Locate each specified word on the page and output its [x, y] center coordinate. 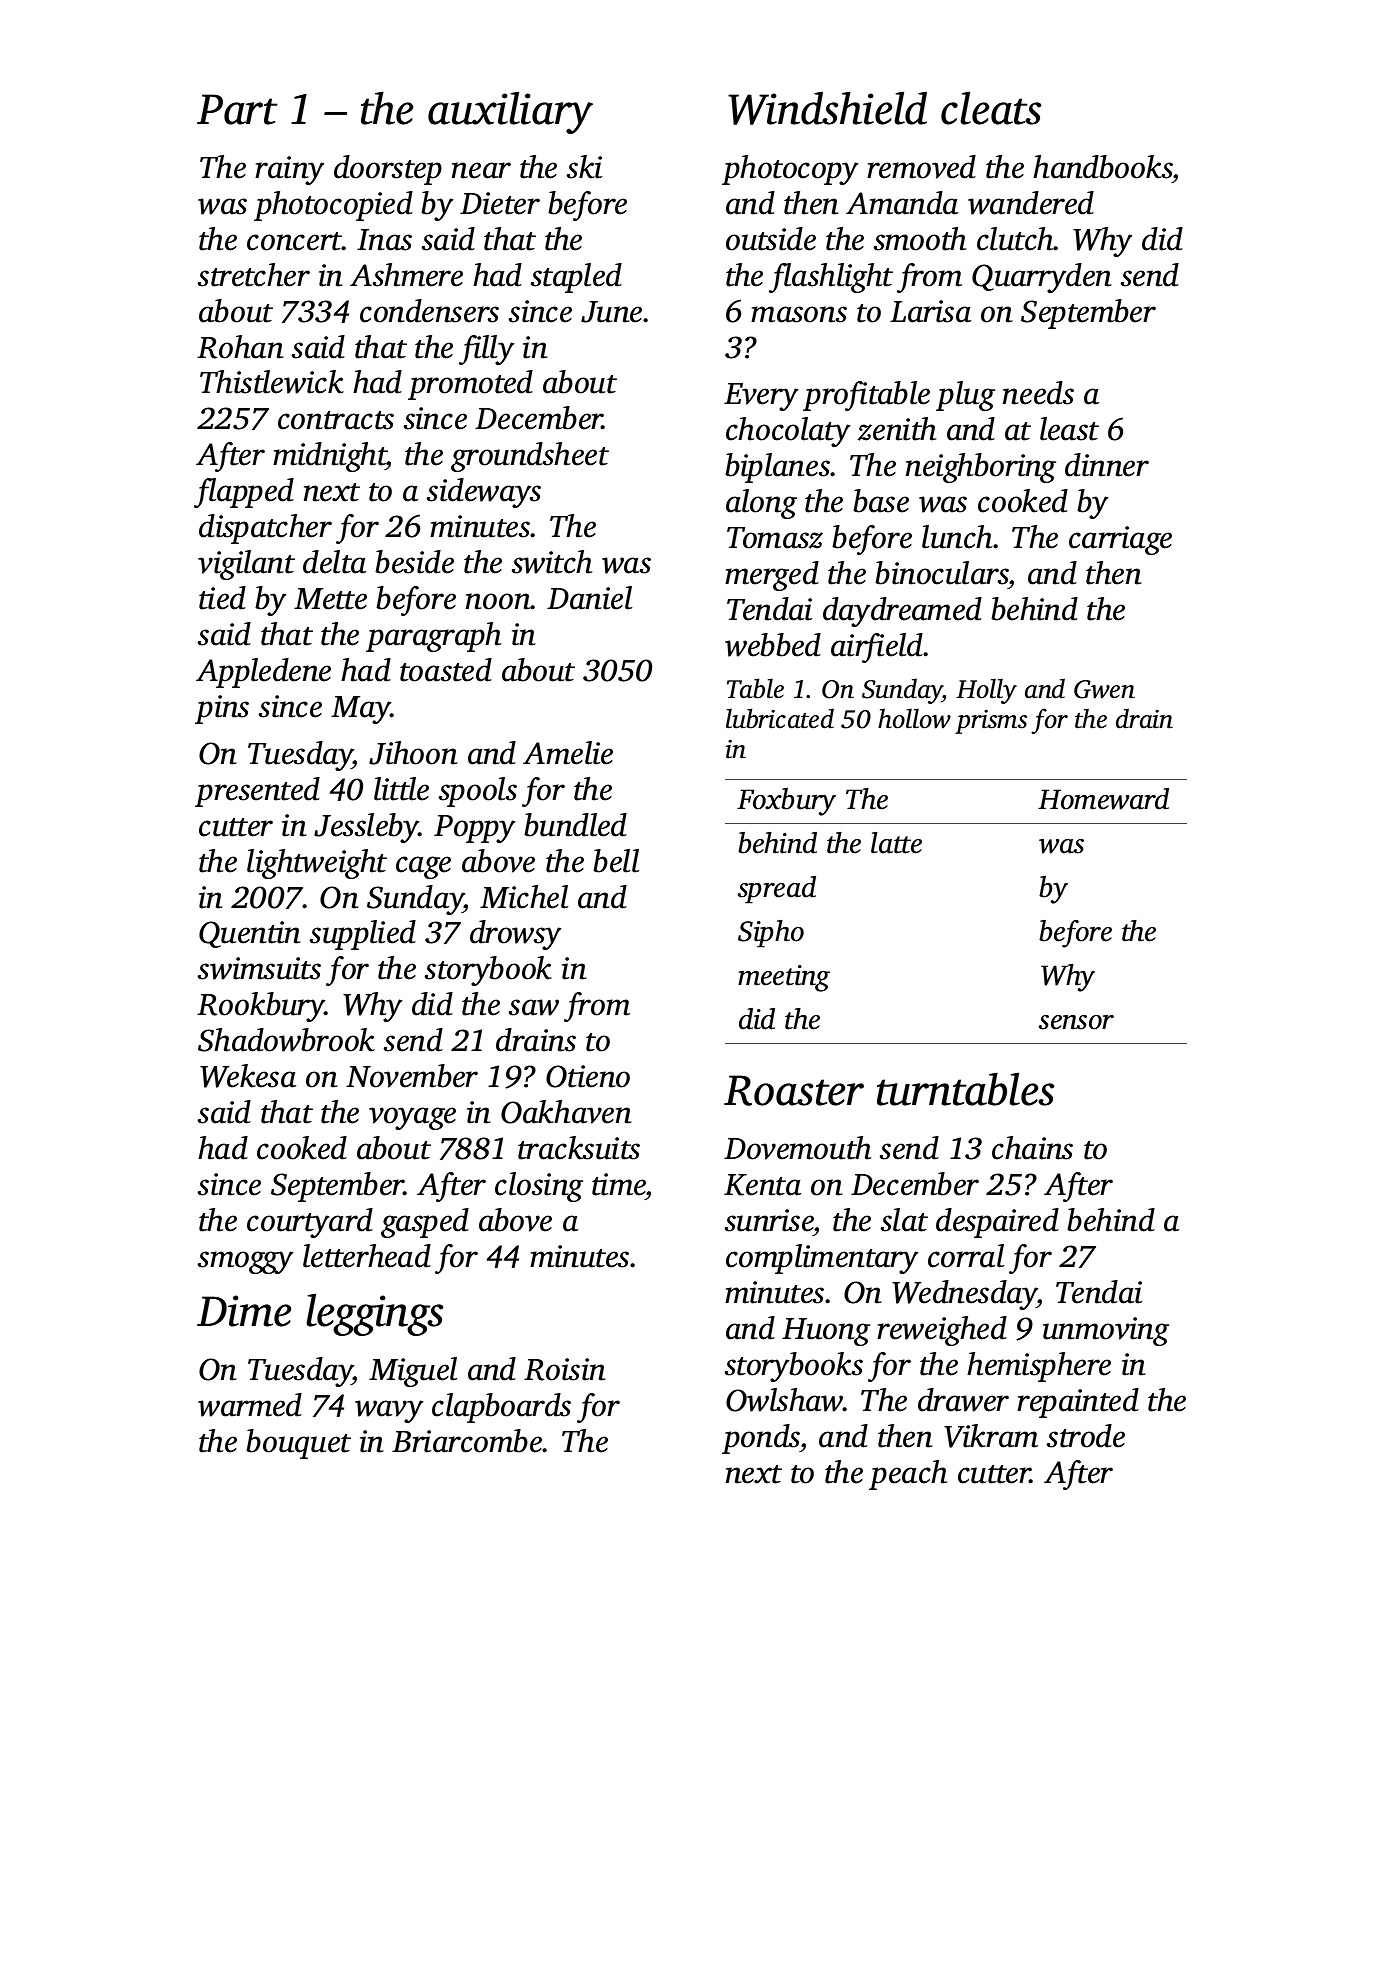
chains [1032, 1148]
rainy [289, 170]
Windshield [827, 108]
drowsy [515, 935]
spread [777, 890]
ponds [761, 1439]
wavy [389, 1411]
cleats [991, 108]
